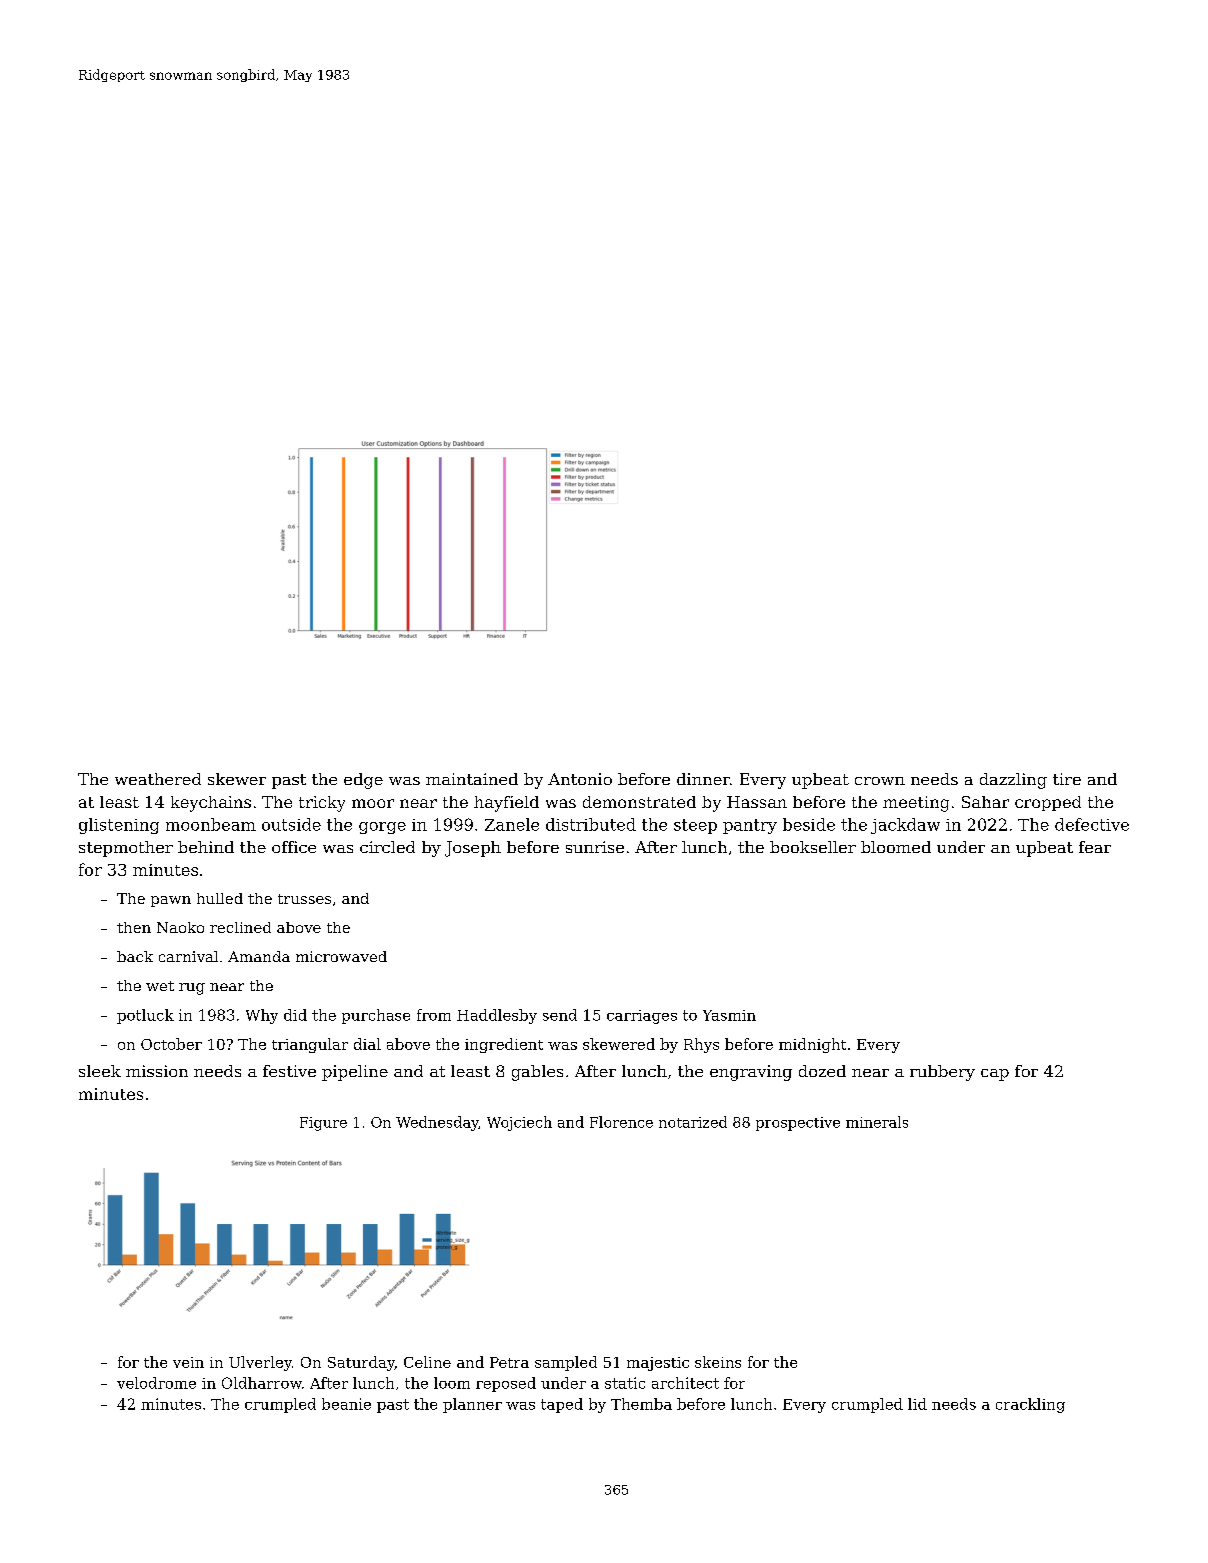 This document has width=1208, height=1563. Describe the element at coordinates (822, 1071) in the document. I see `dozed` at that location.
